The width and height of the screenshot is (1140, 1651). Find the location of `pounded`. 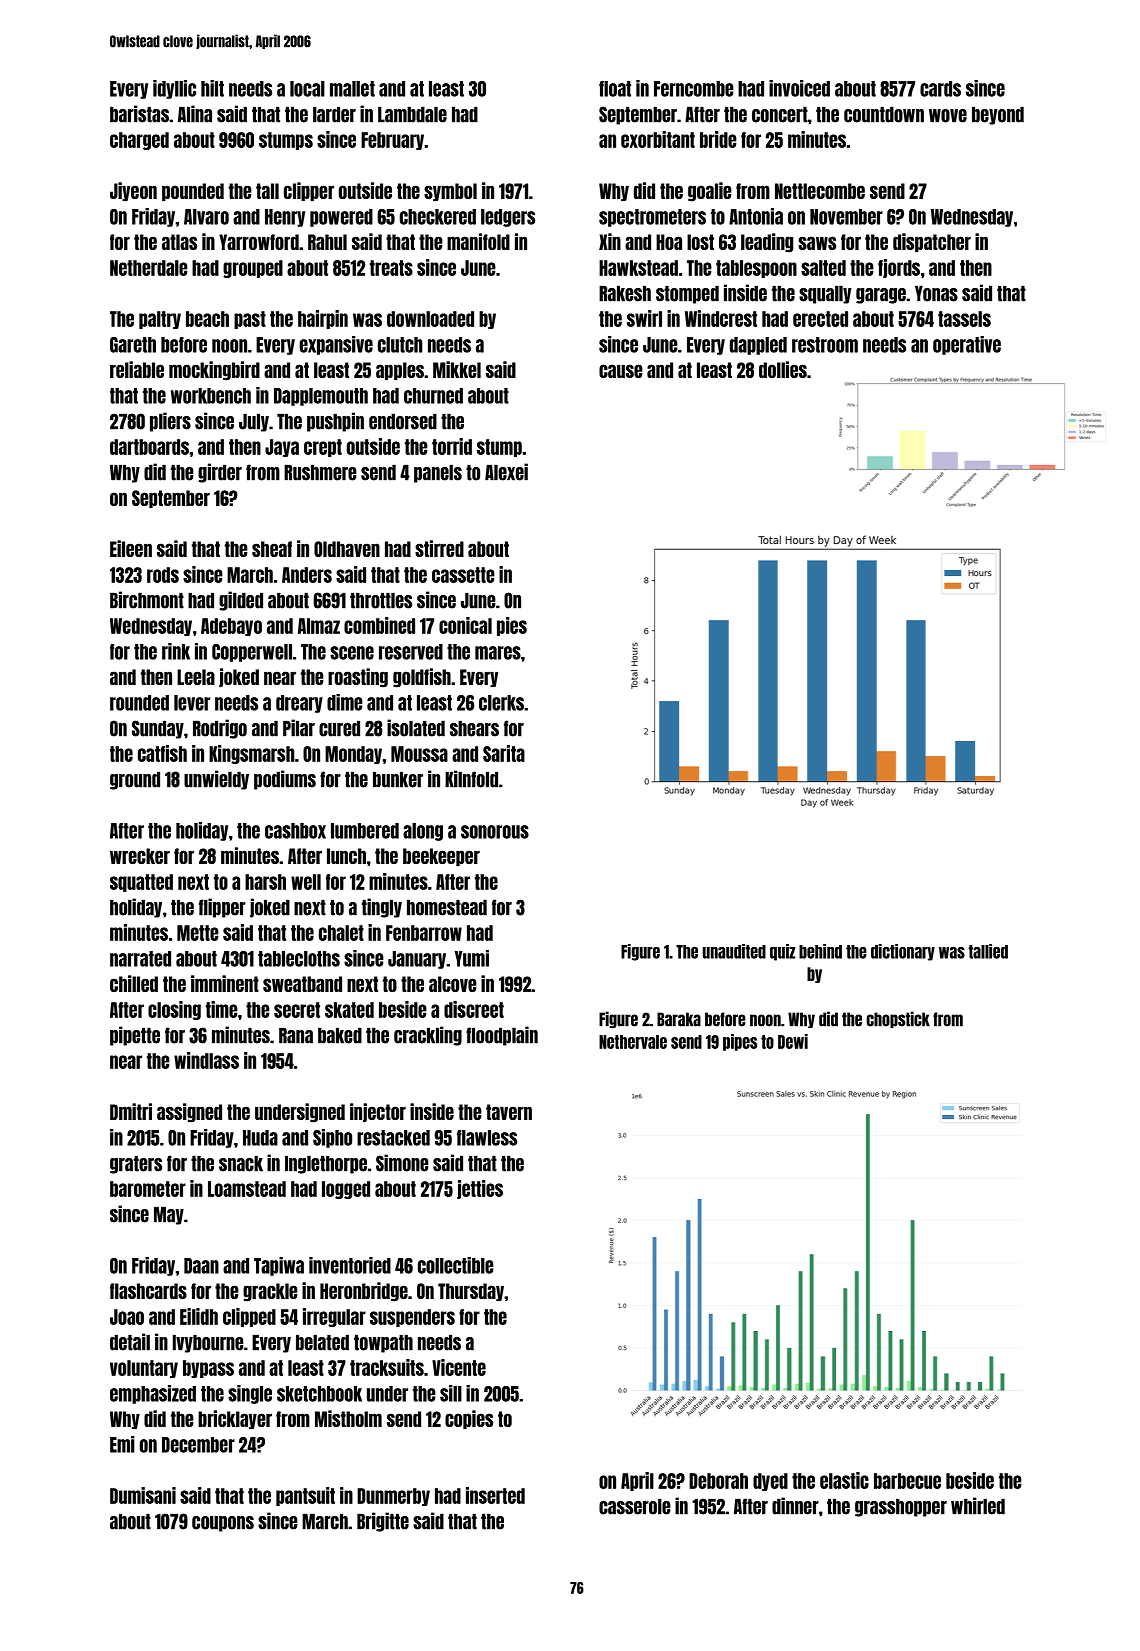

pounded is located at coordinates (193, 192).
